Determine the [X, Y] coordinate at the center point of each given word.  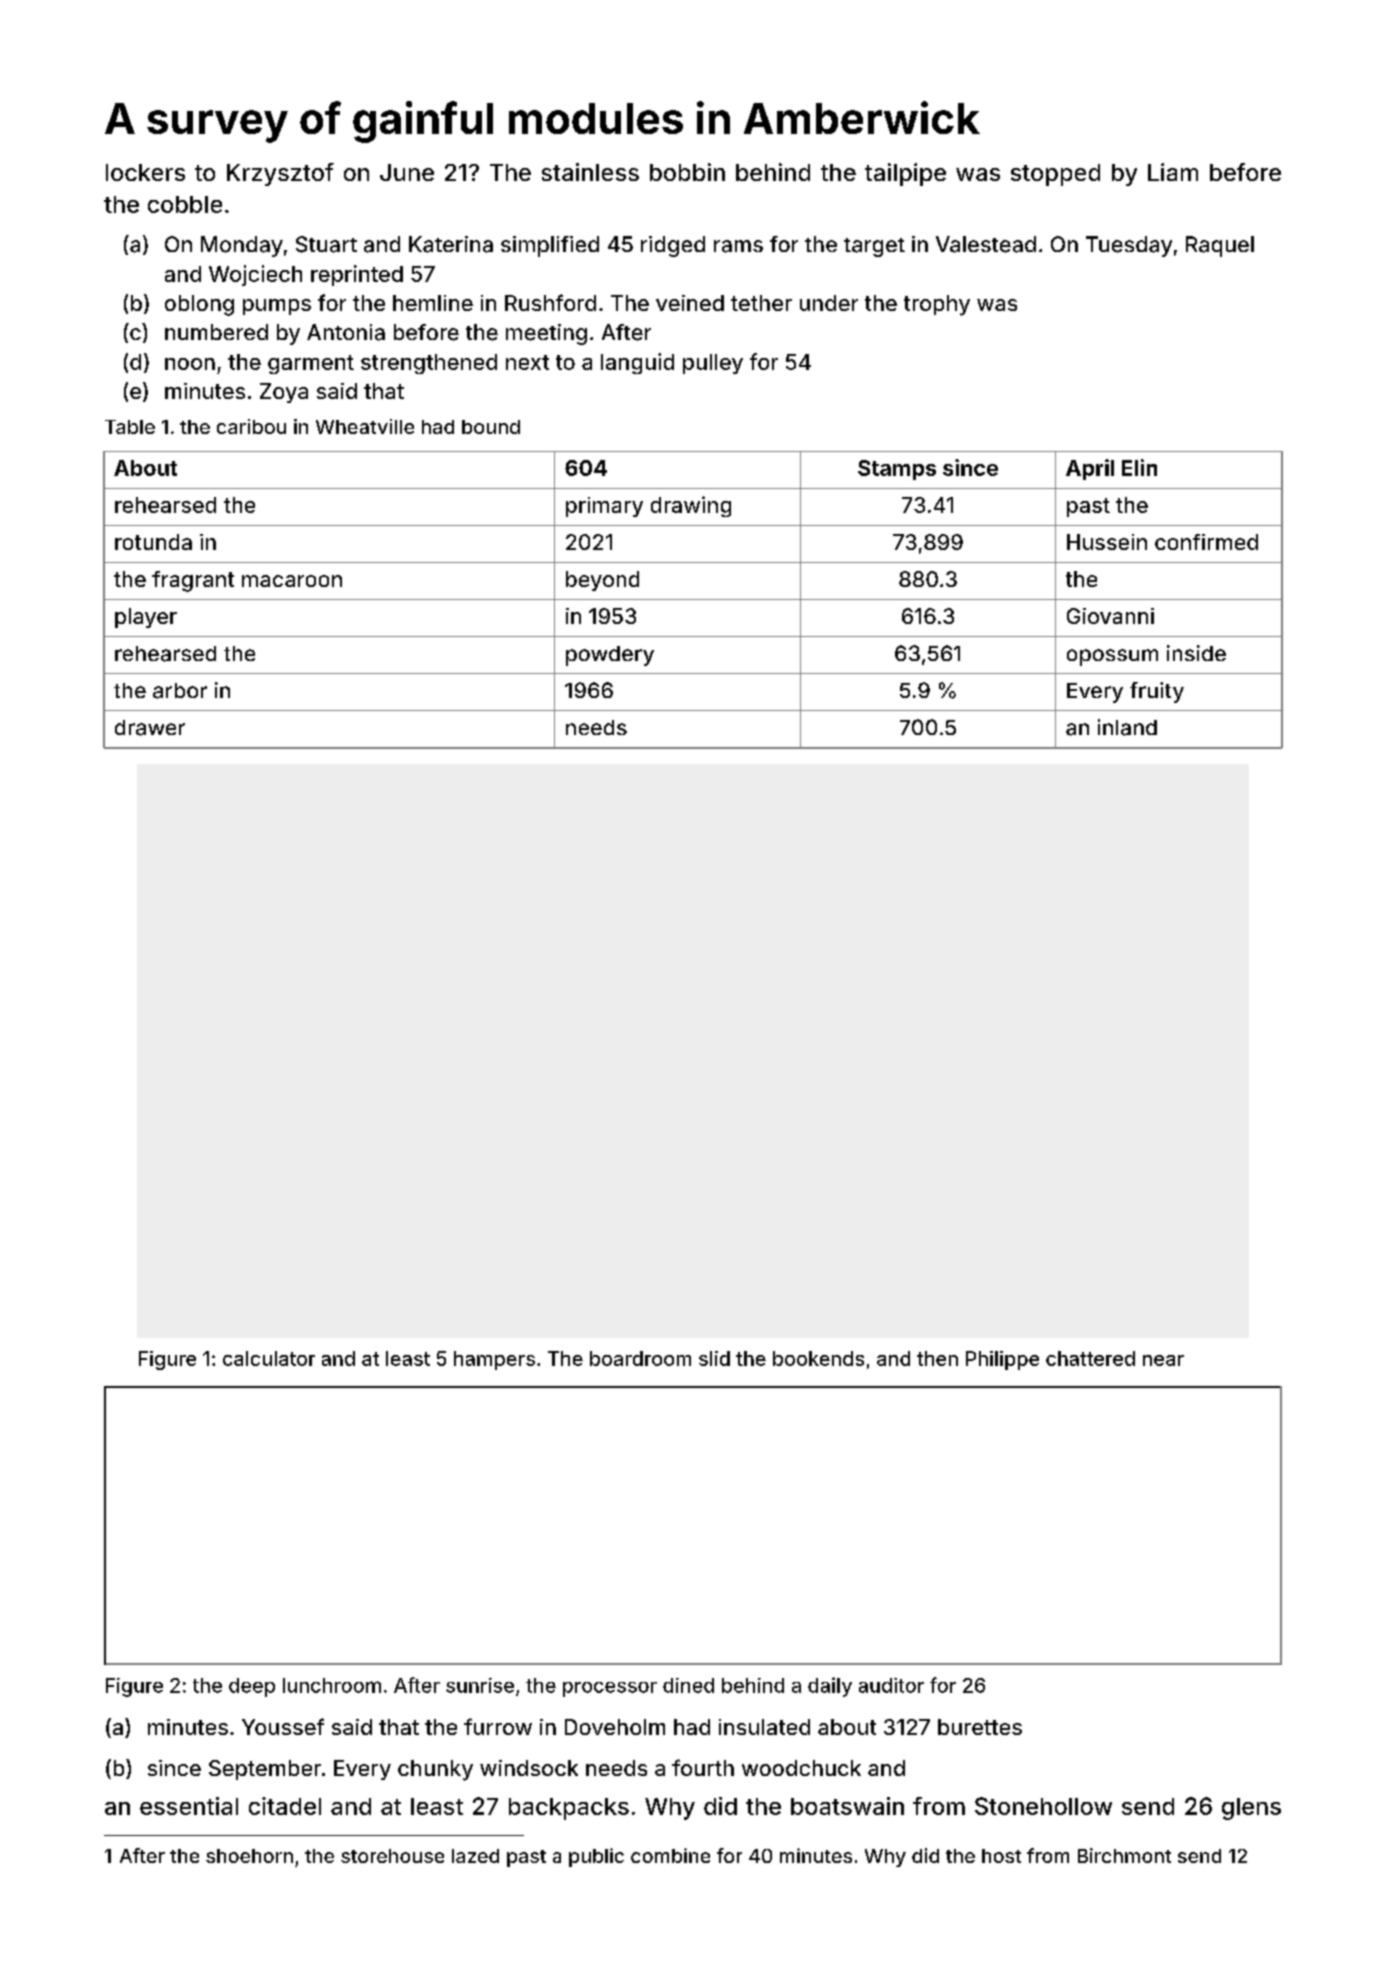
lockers [145, 172]
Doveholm [615, 1727]
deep [252, 1687]
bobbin [687, 172]
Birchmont [1124, 1855]
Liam [1173, 172]
